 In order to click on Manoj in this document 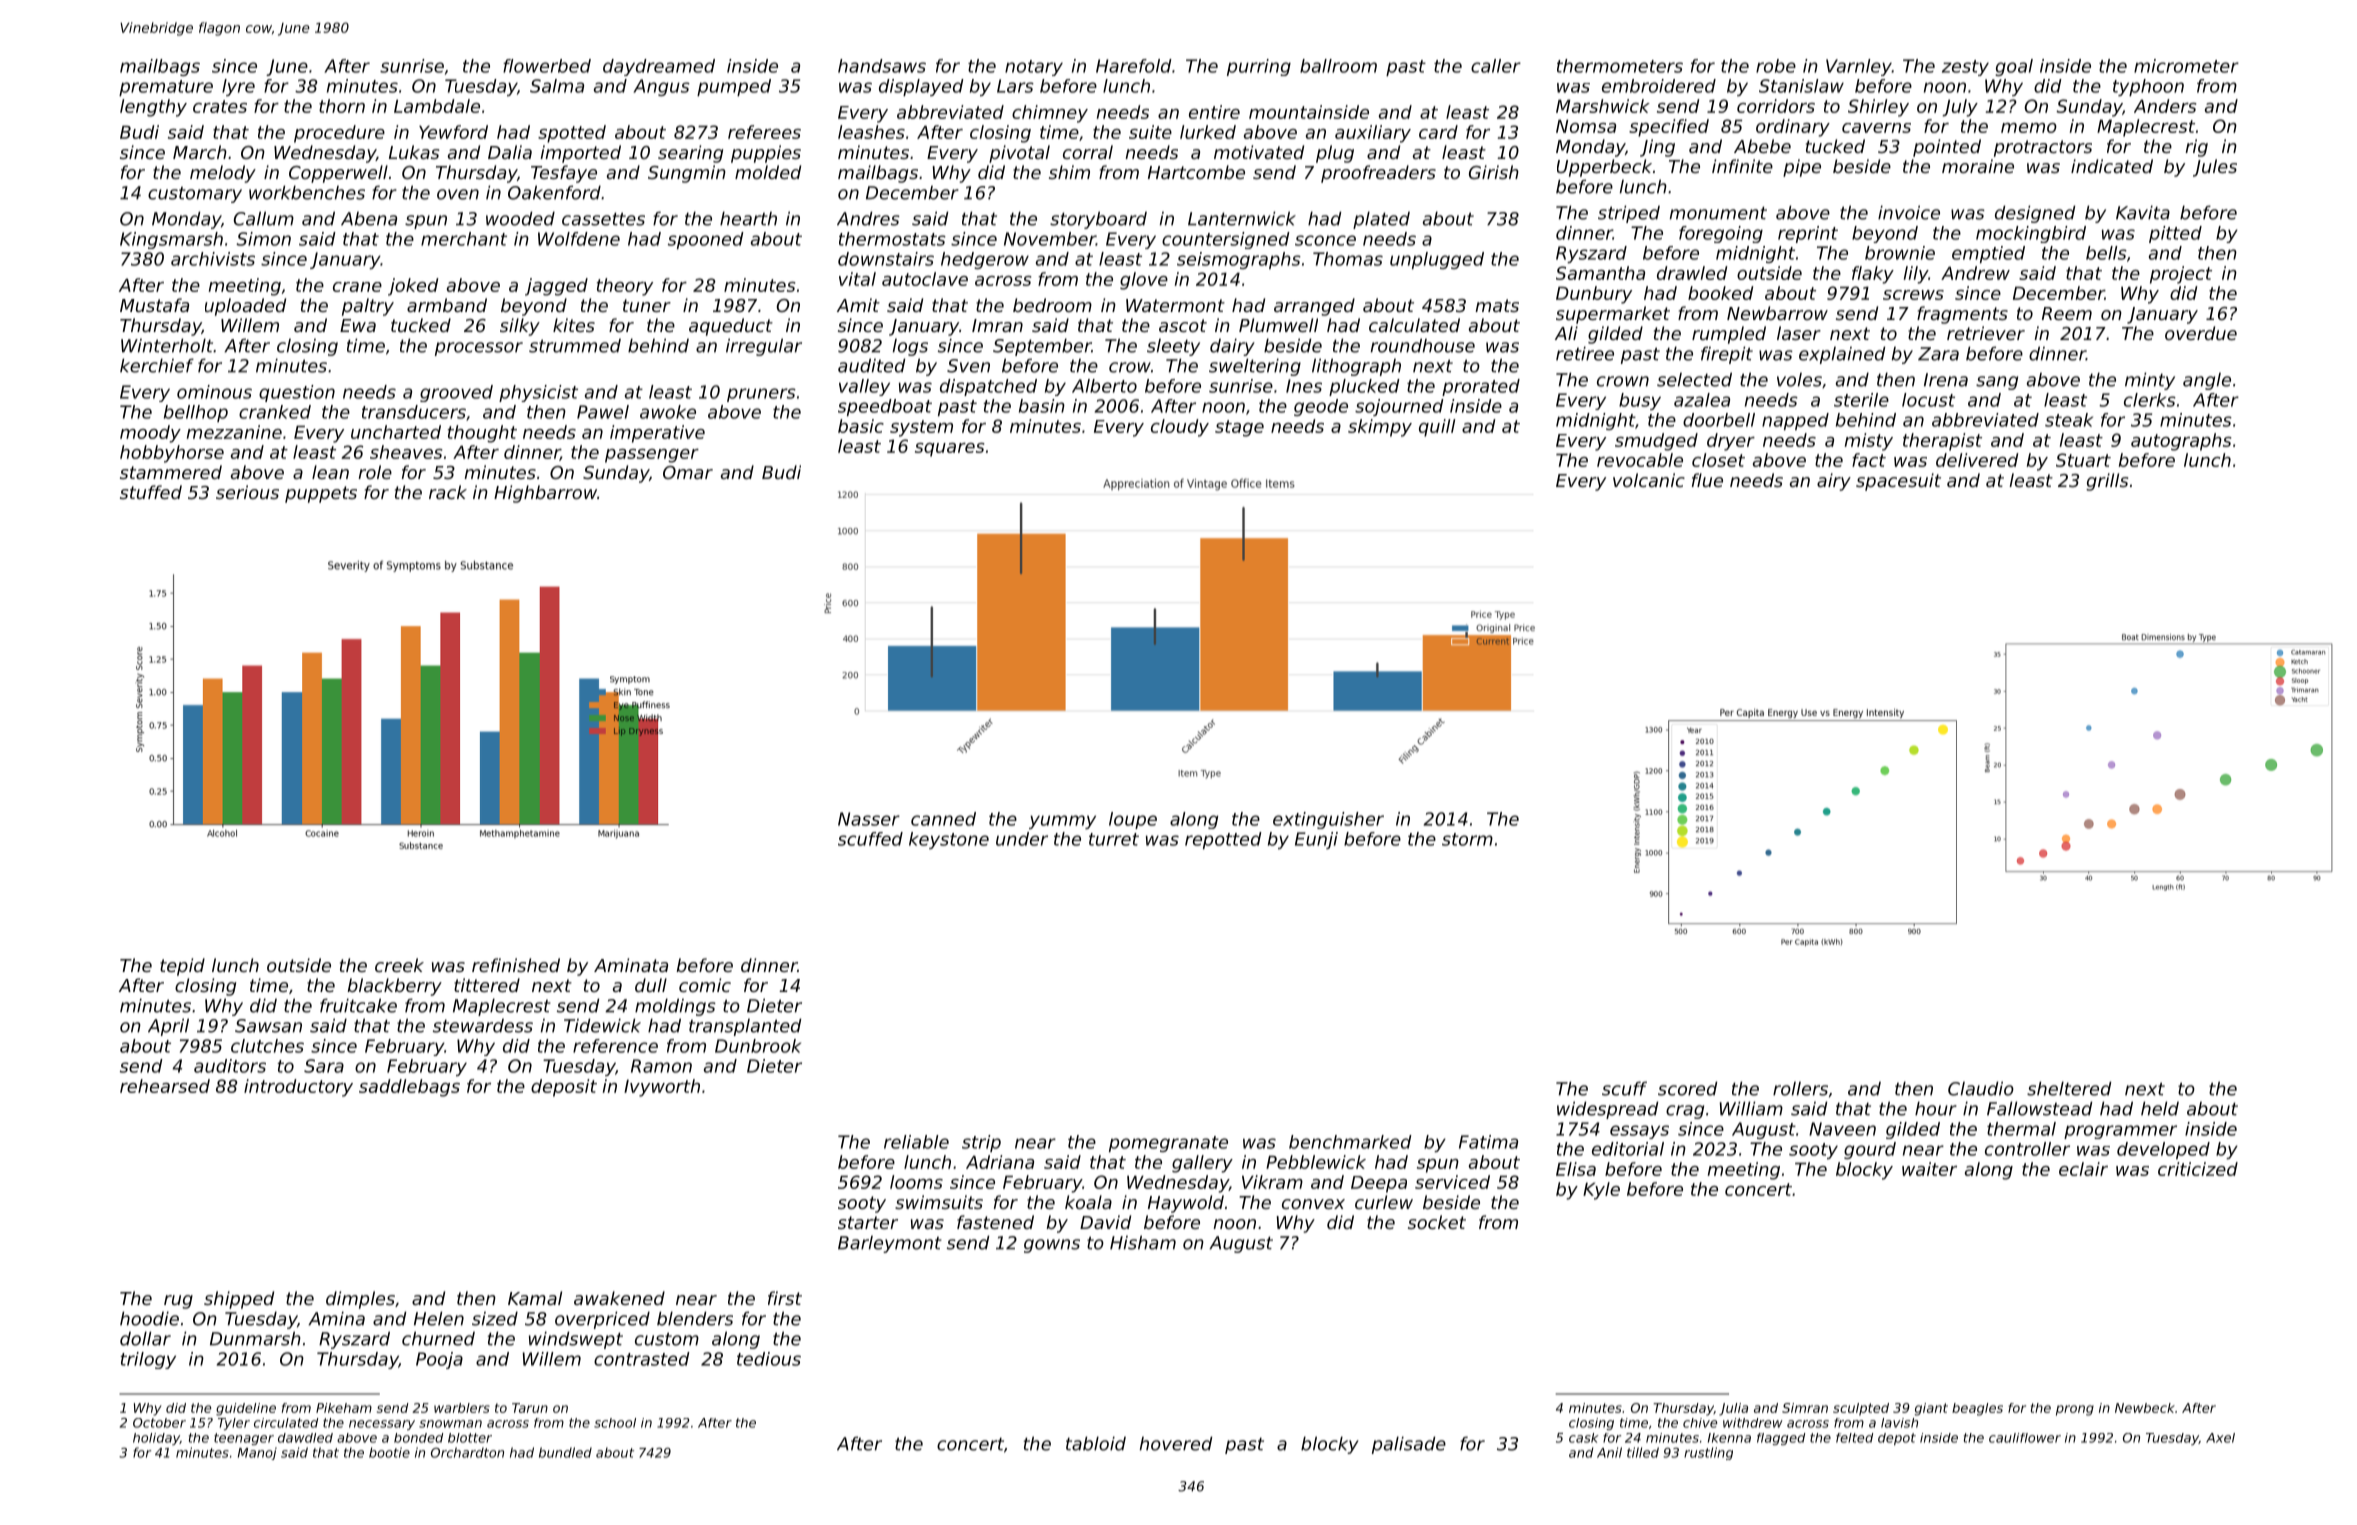, I will do `click(257, 1453)`.
